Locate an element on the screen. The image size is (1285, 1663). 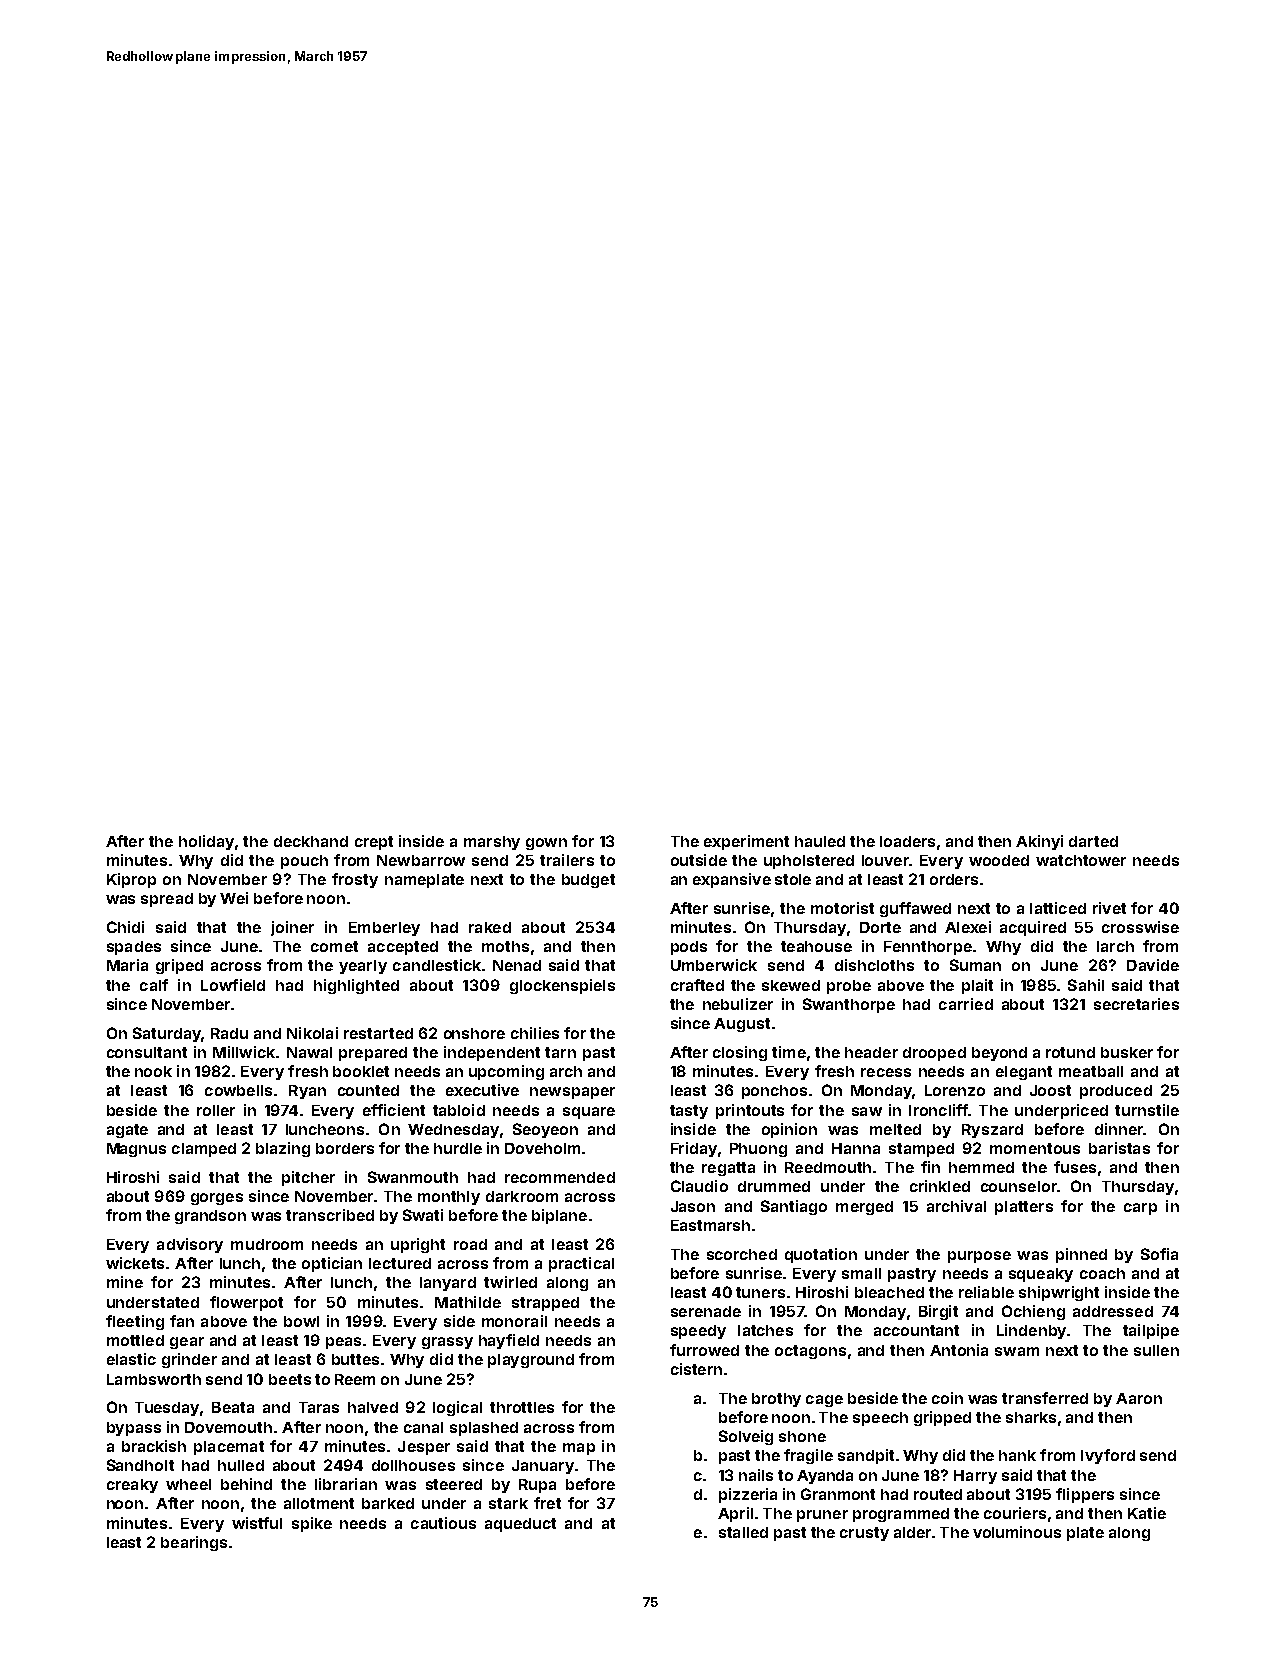
pizzeria is located at coordinates (748, 1495).
